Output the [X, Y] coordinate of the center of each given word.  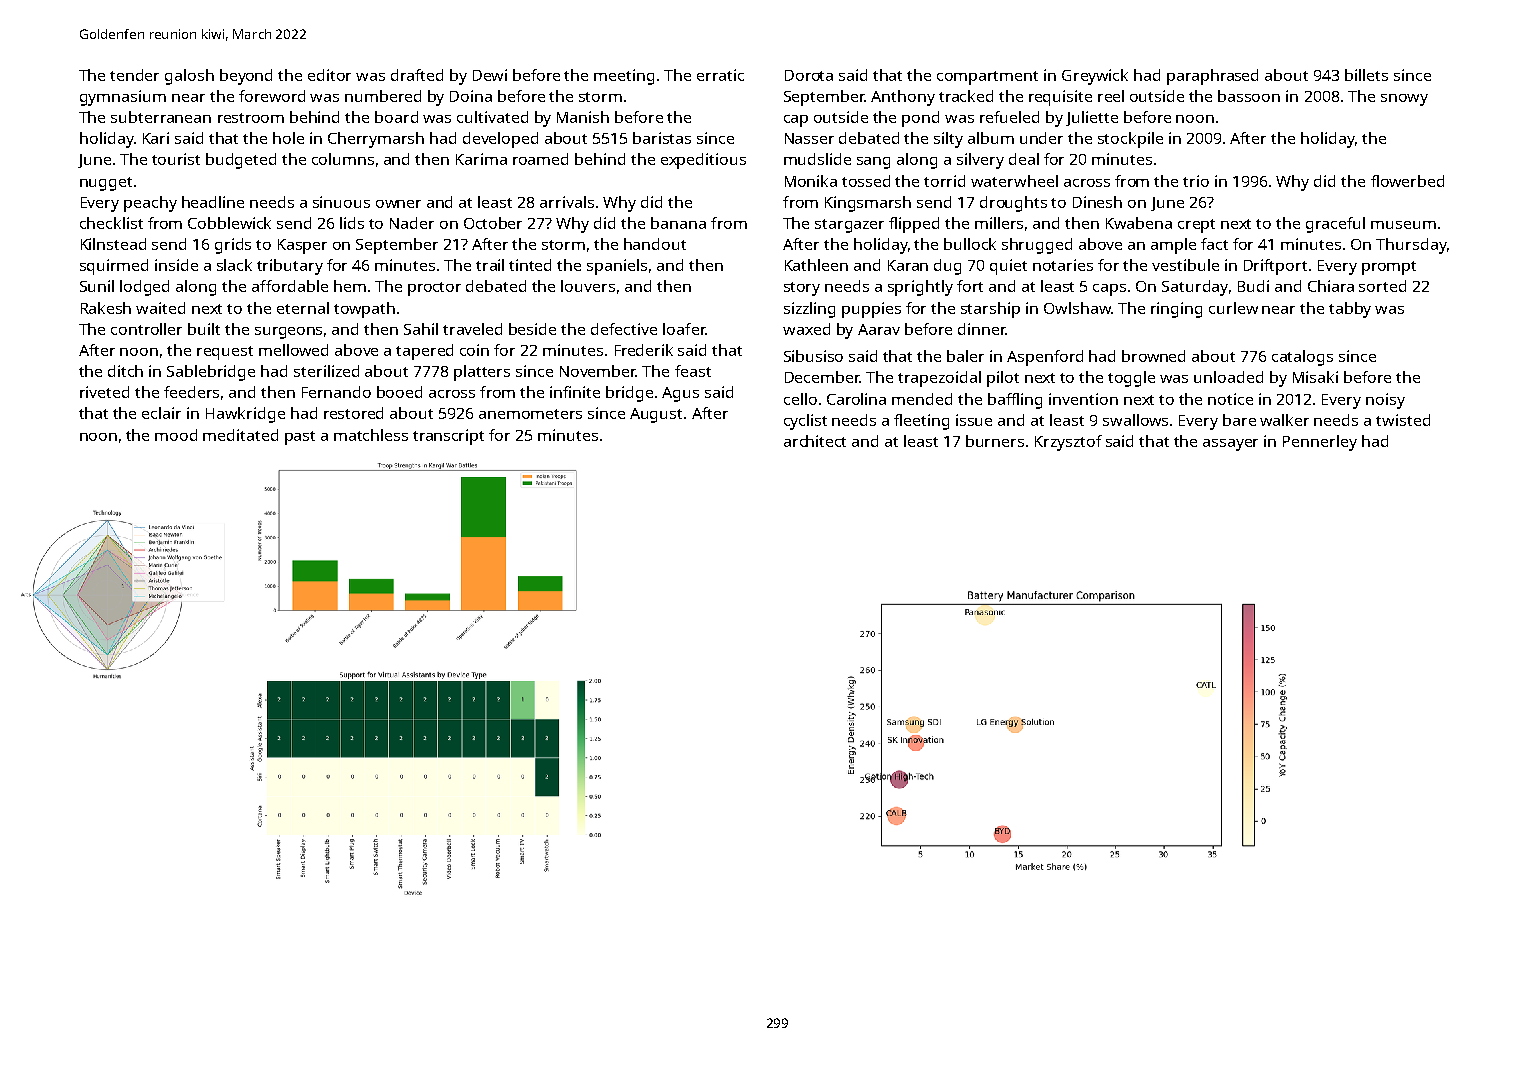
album [991, 138]
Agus [680, 394]
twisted [1403, 420]
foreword [272, 96]
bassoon [1249, 96]
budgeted [241, 161]
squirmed [114, 267]
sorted [1382, 286]
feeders [191, 392]
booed [399, 392]
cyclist [805, 422]
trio [1196, 181]
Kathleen [816, 265]
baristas [662, 138]
